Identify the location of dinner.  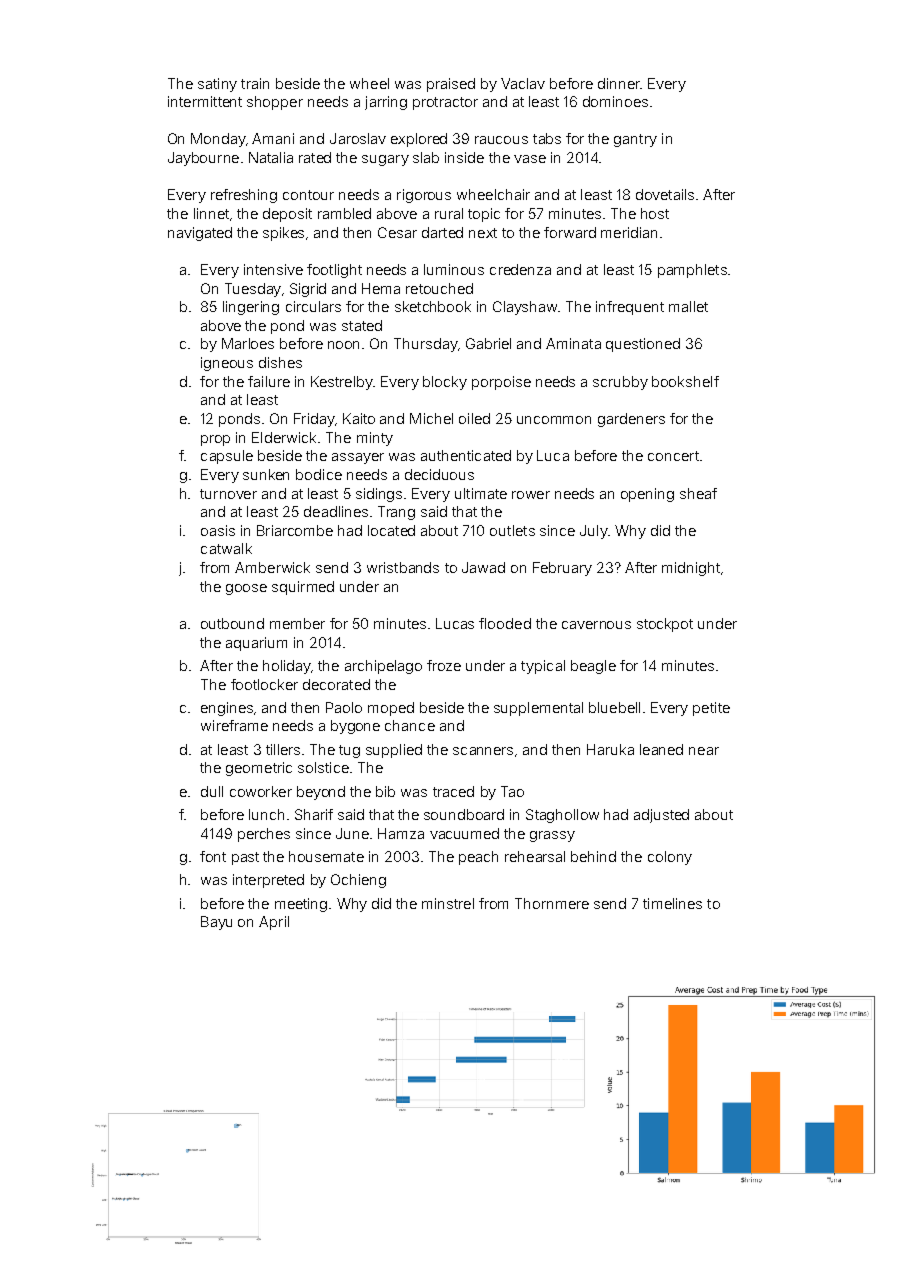
(619, 83).
